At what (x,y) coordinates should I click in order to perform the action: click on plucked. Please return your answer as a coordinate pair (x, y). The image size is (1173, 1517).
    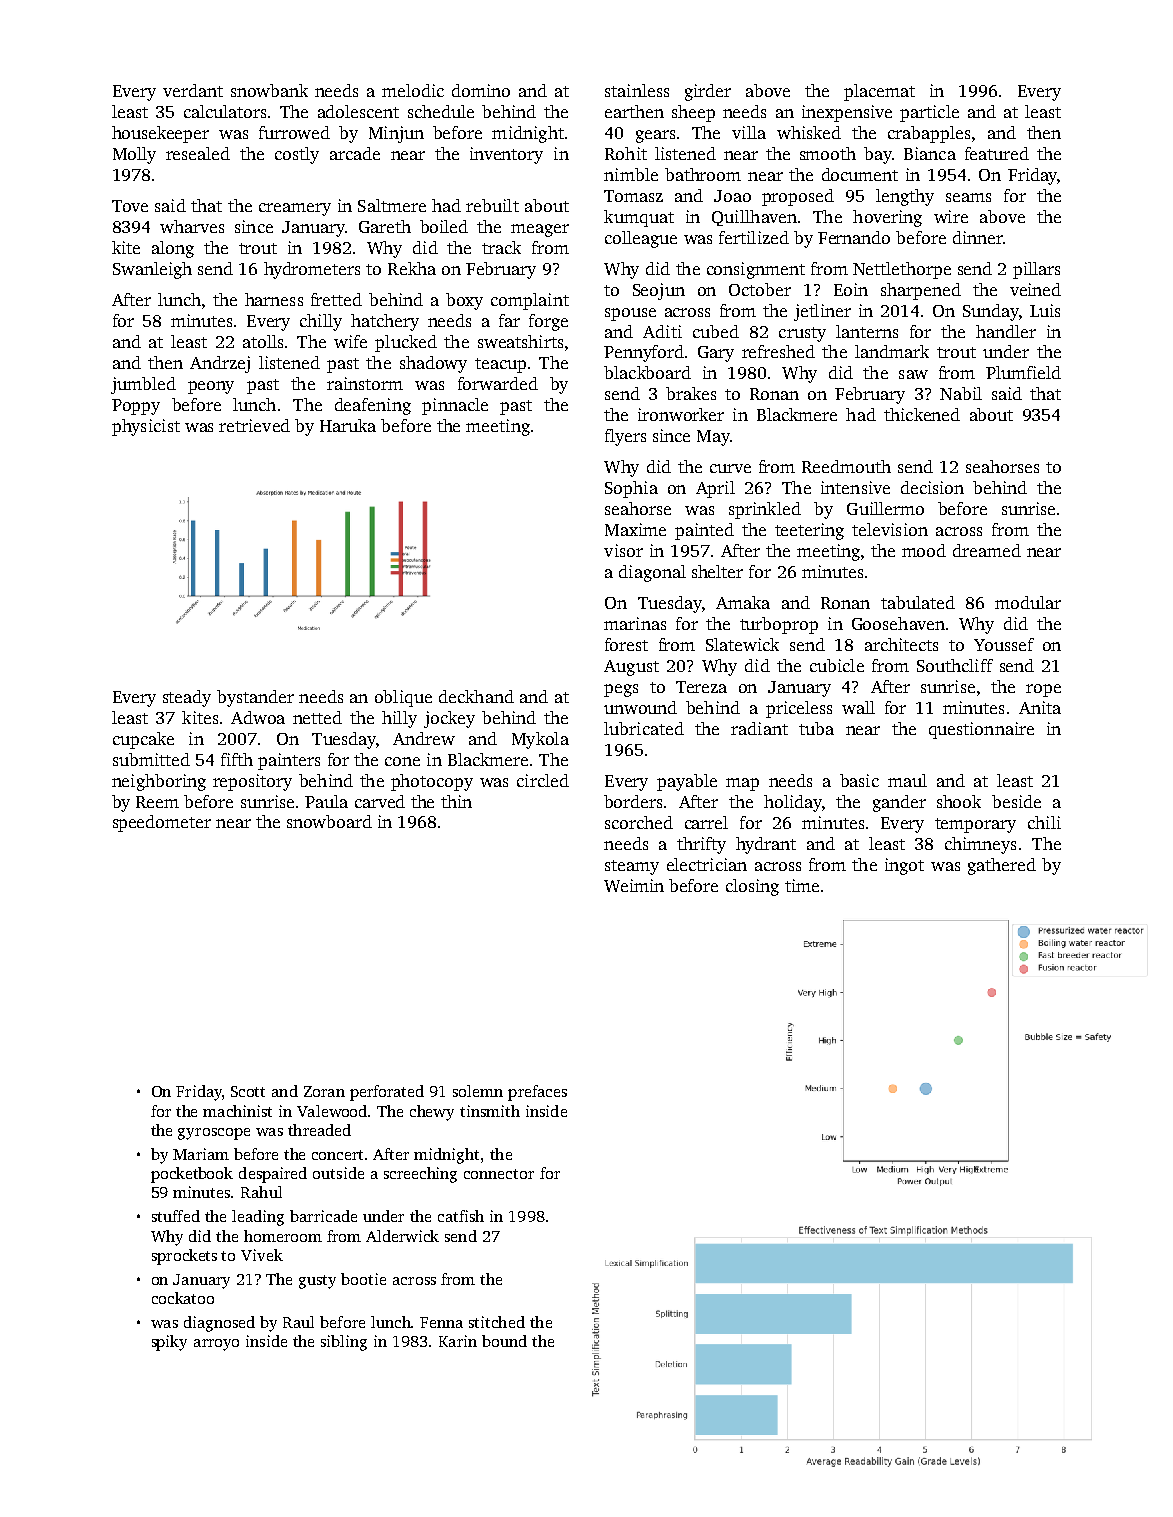
    Looking at the image, I should click on (406, 343).
